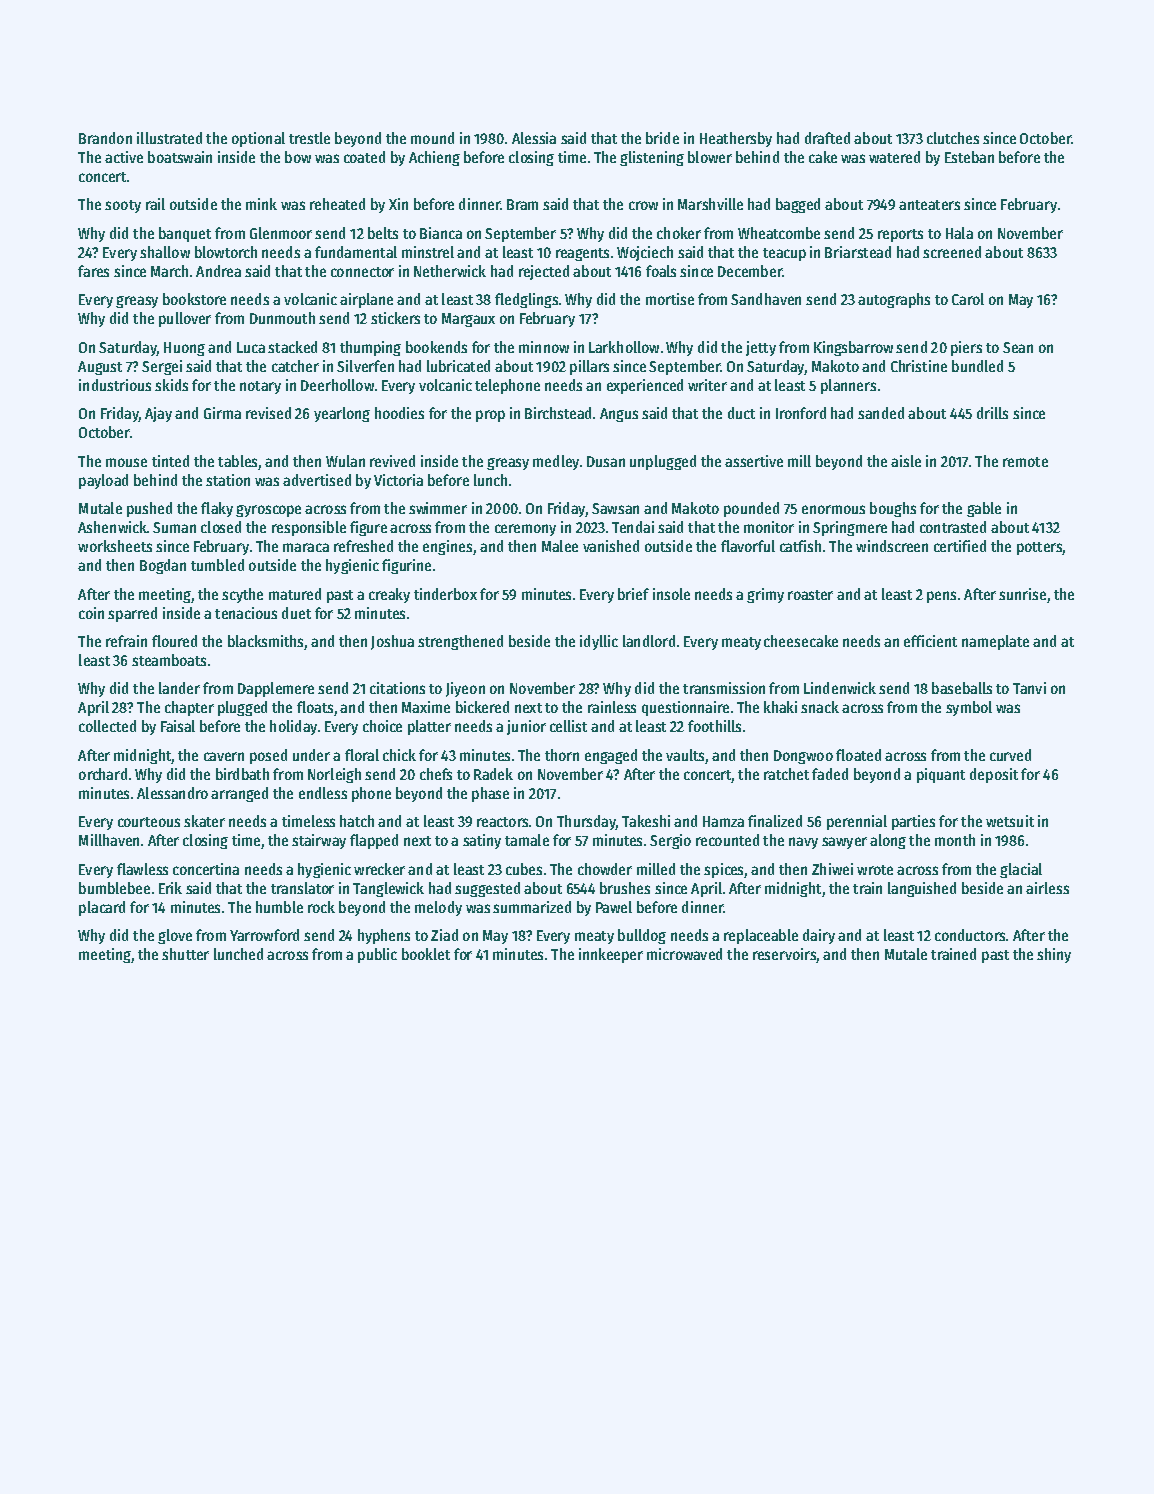  Describe the element at coordinates (323, 793) in the screenshot. I see `endless` at that location.
